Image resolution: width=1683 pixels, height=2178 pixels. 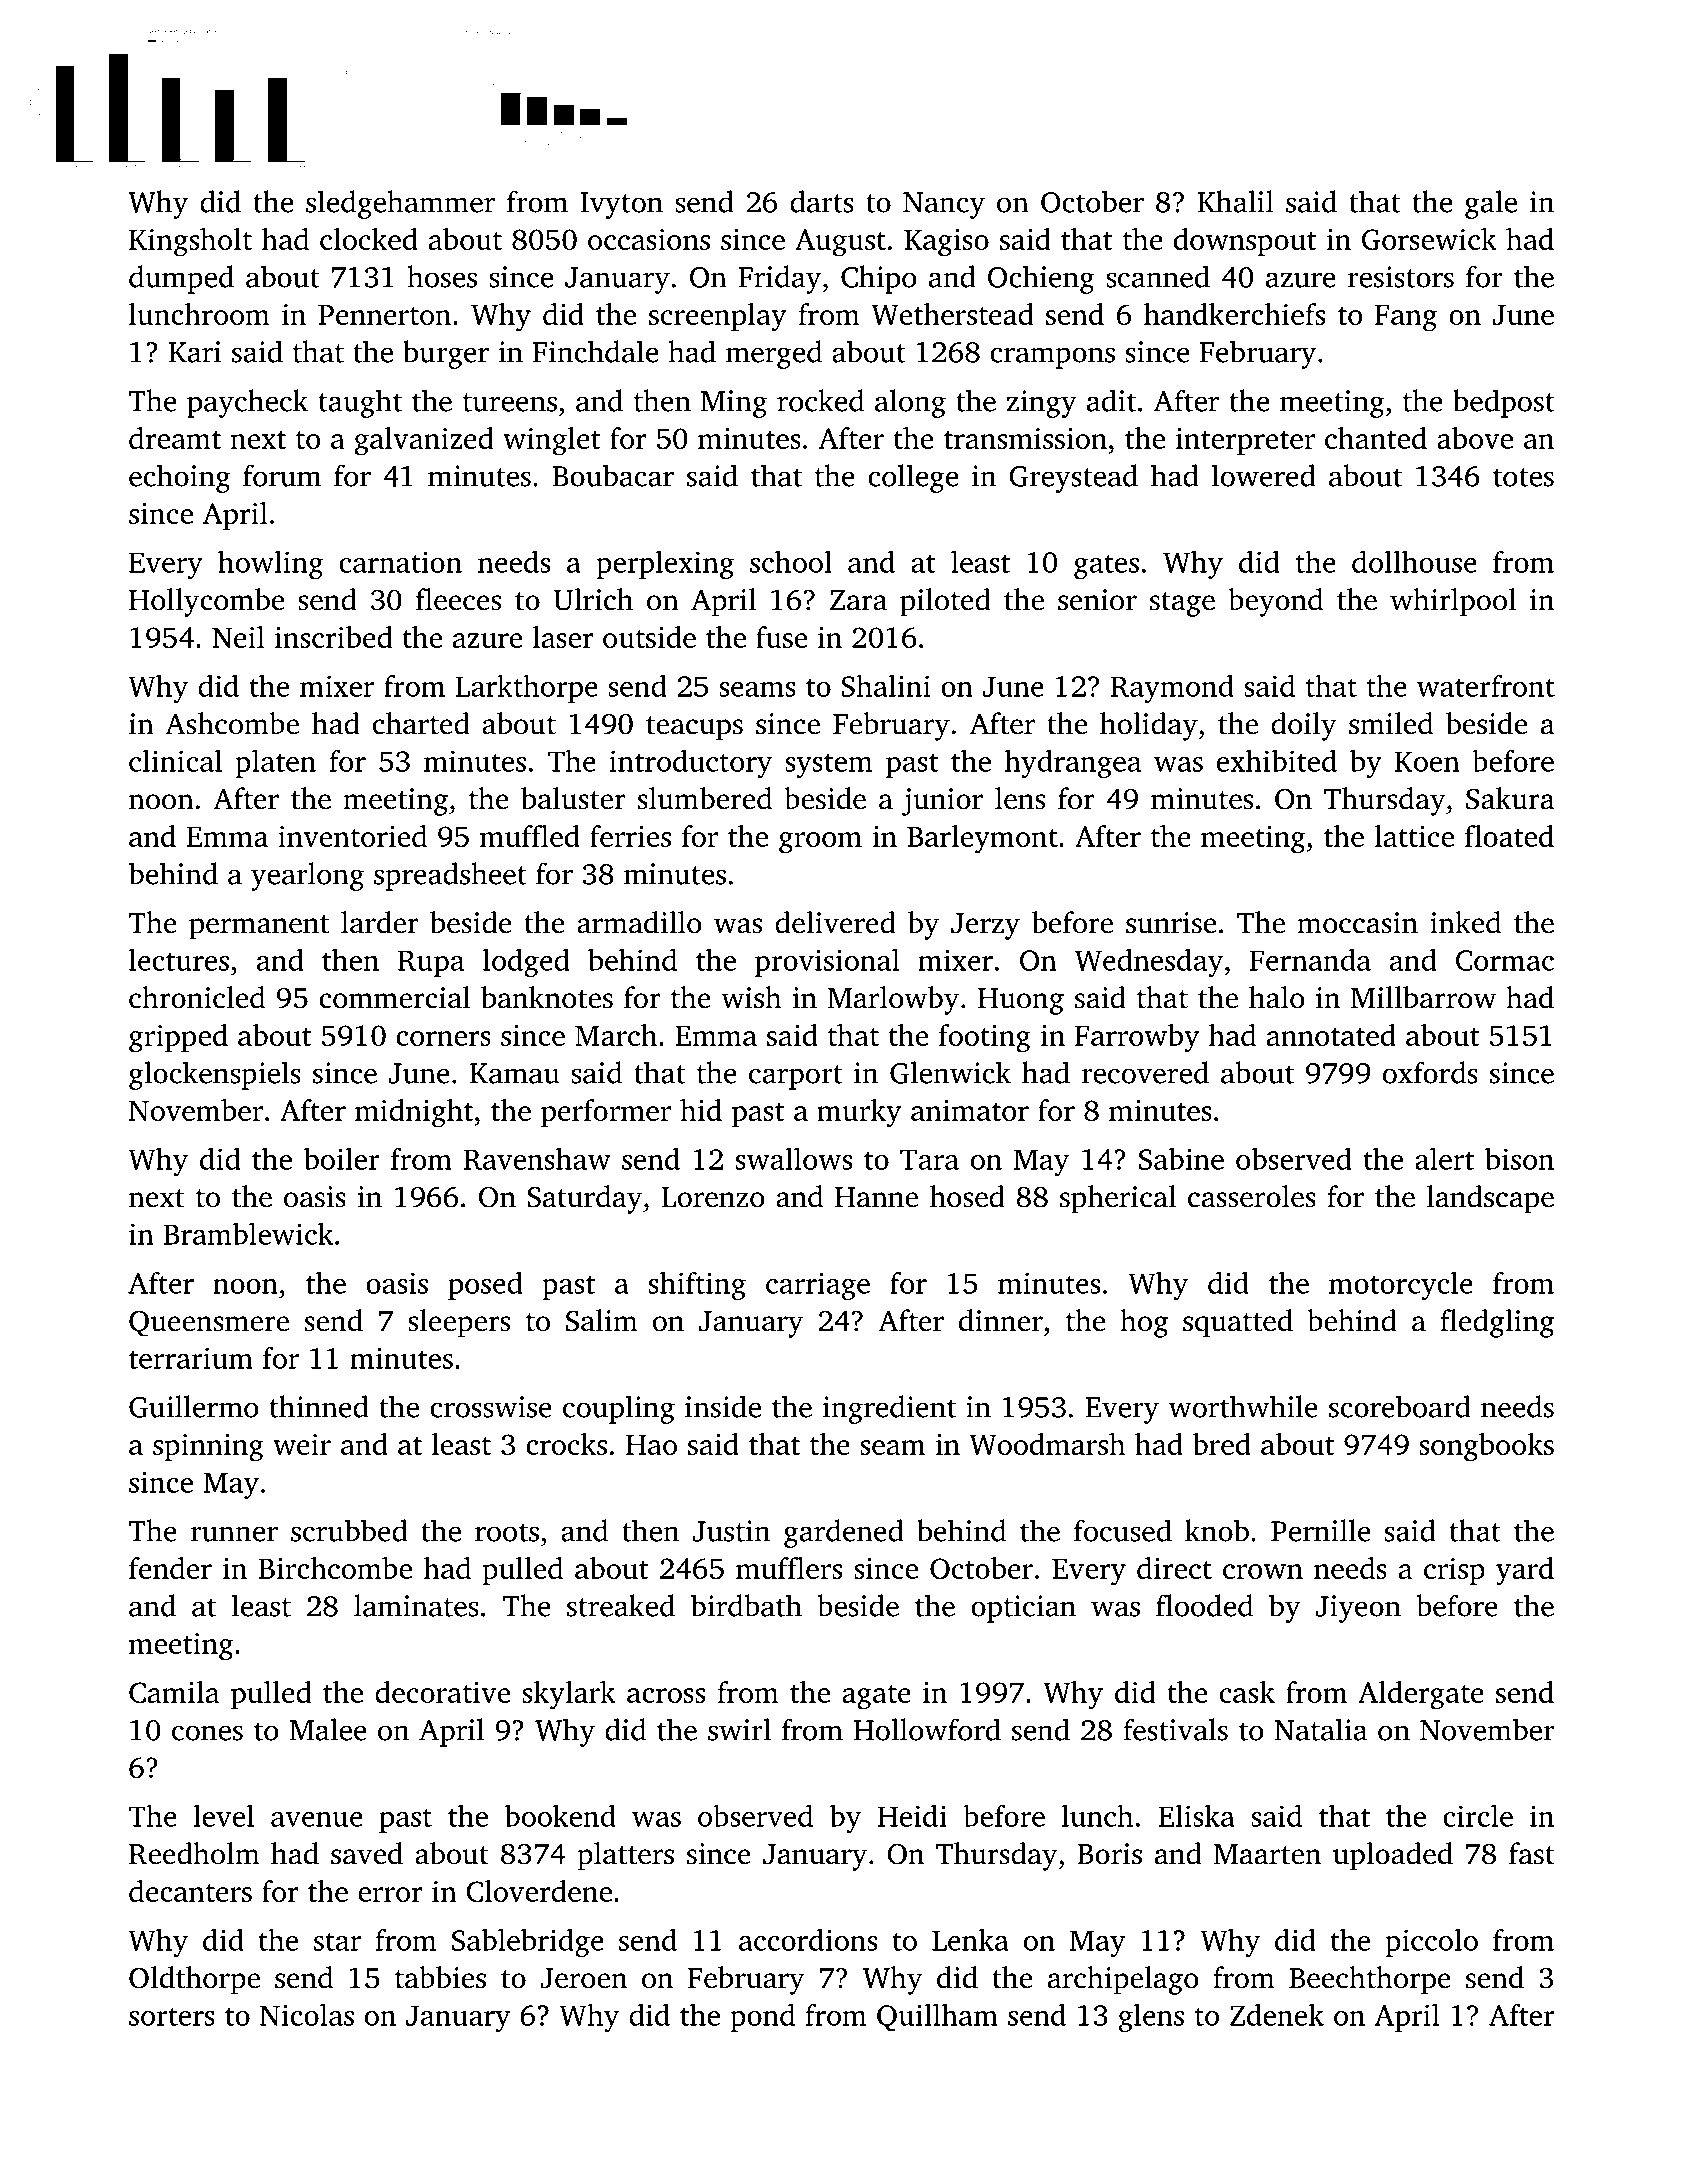 I want to click on platters, so click(x=625, y=1856).
